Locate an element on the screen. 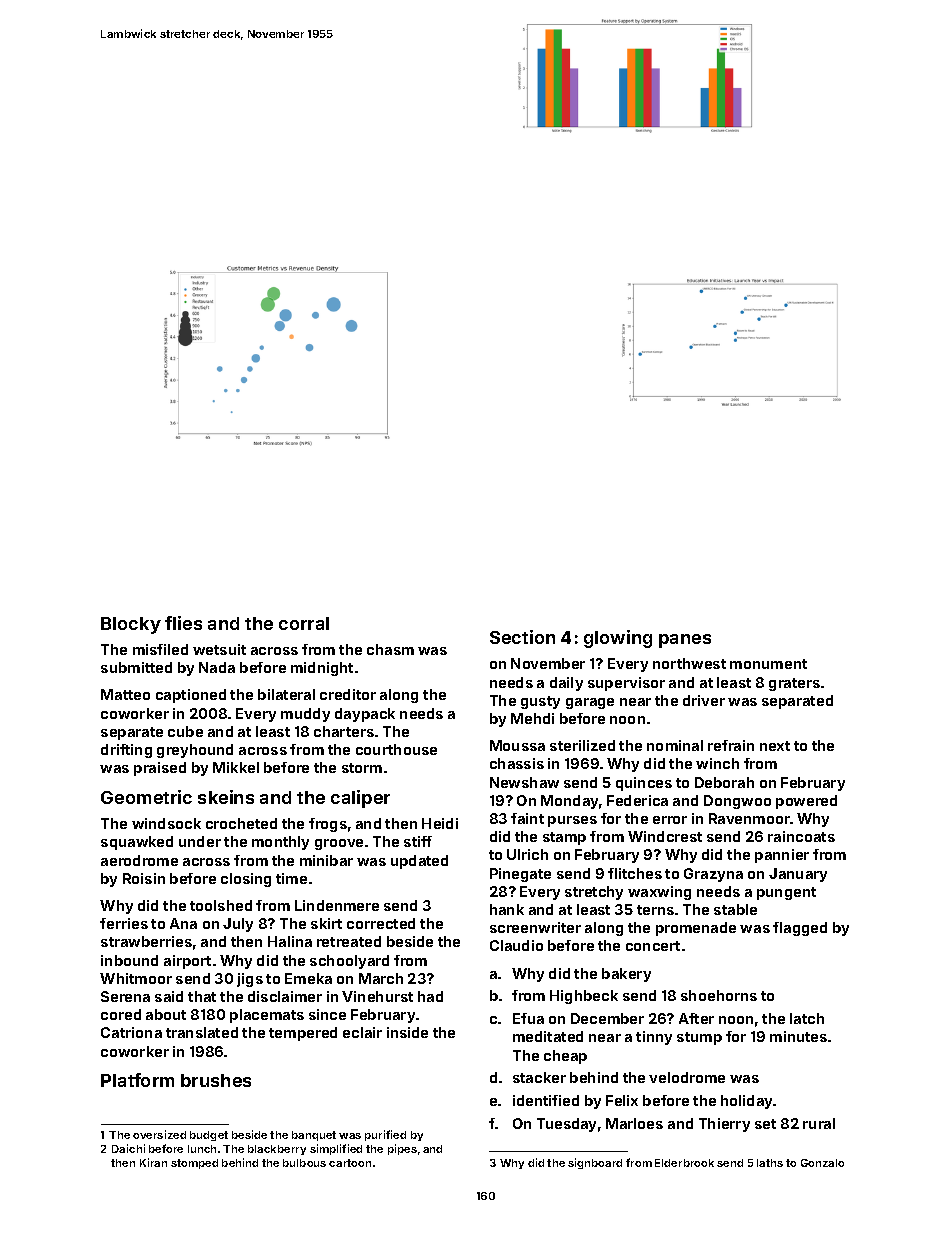  sterilized is located at coordinates (582, 745).
